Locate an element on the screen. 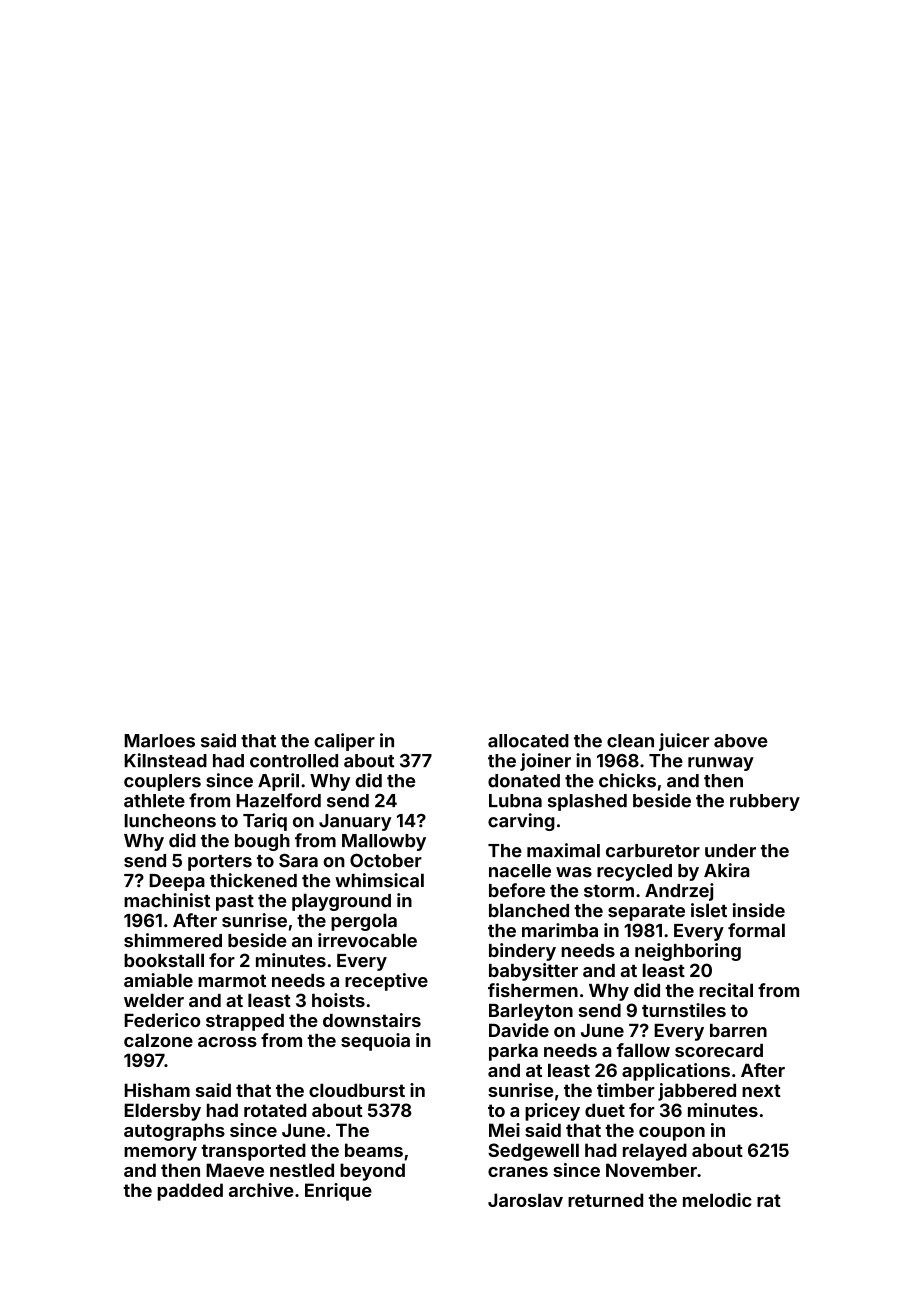  Sedgewell is located at coordinates (533, 1152).
